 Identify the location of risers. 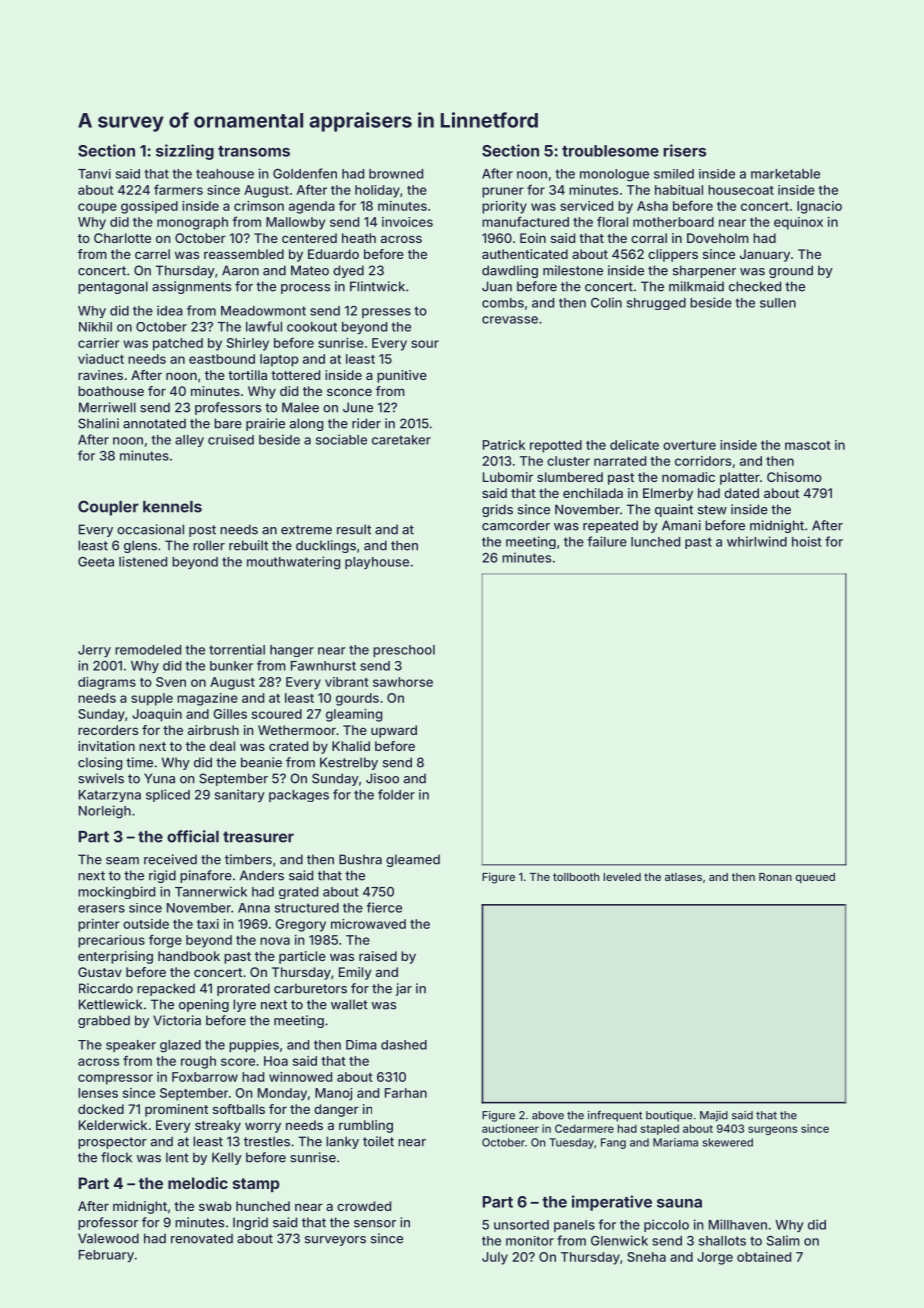
(684, 150).
